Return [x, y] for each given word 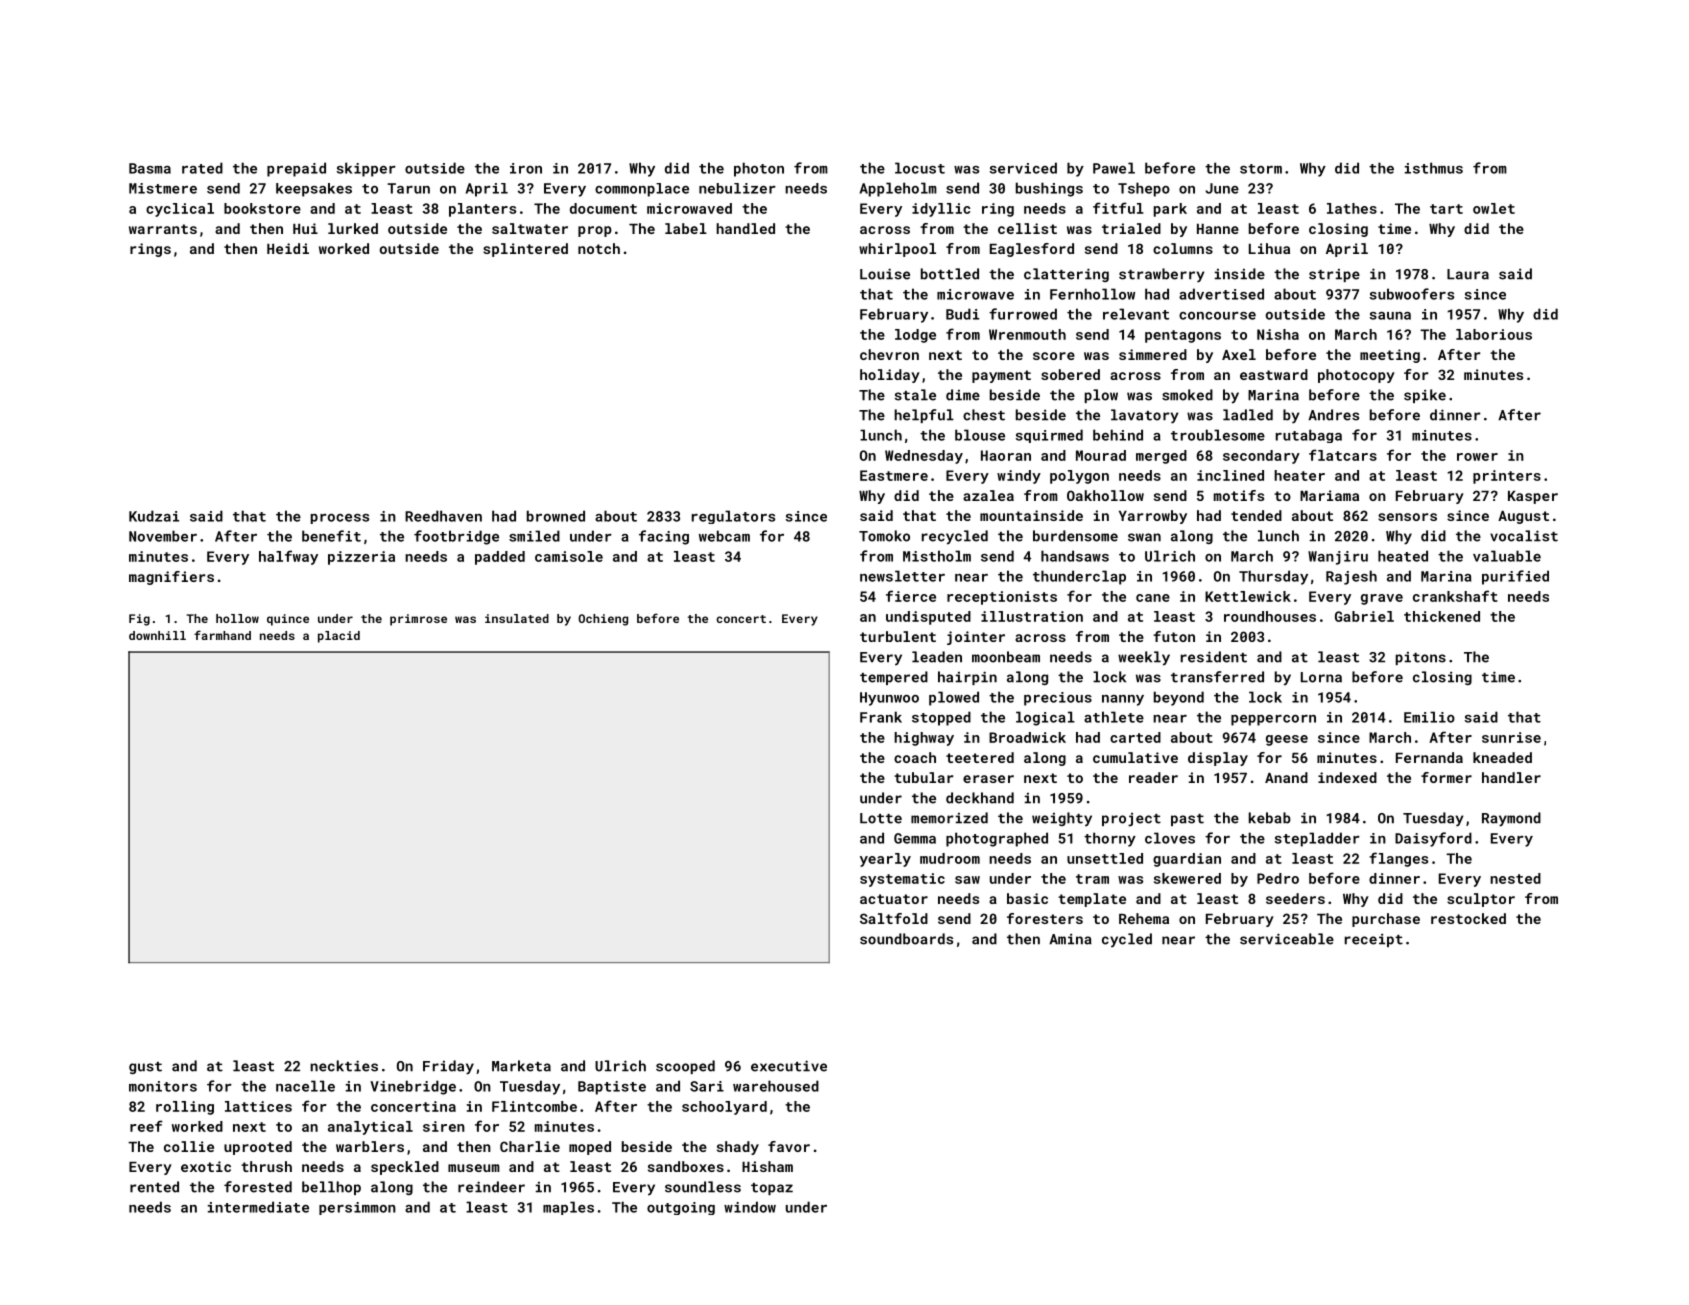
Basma [150, 168]
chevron [889, 354]
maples [568, 1208]
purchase [1386, 920]
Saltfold [894, 918]
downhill [157, 635]
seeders [1295, 898]
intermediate [258, 1207]
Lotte [881, 818]
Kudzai [154, 516]
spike [1425, 396]
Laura [1468, 274]
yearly [885, 860]
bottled [950, 274]
